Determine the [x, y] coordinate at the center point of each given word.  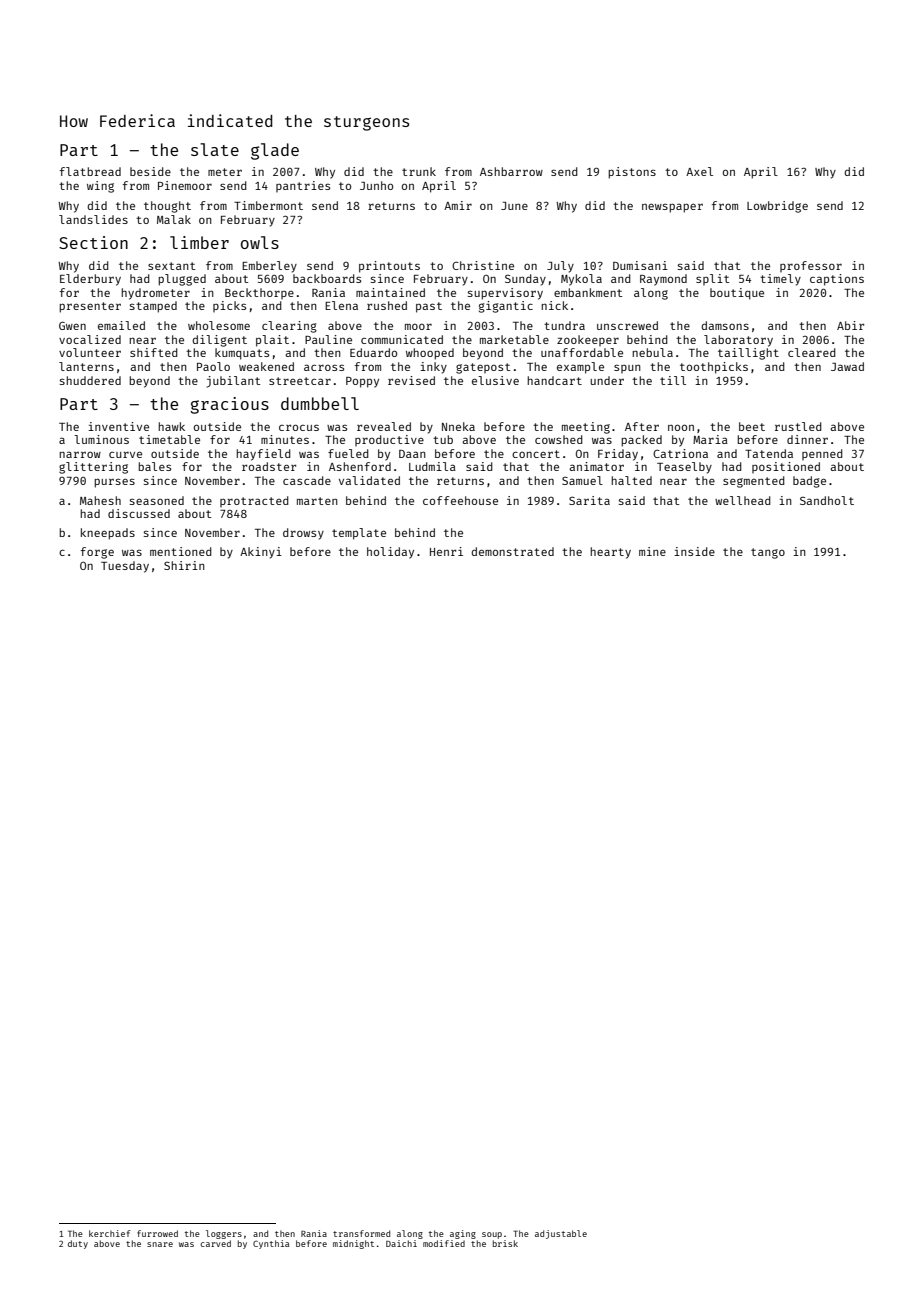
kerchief [110, 1233]
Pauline [328, 339]
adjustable [561, 1234]
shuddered [90, 380]
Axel [699, 171]
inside [694, 551]
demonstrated [512, 551]
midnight [353, 1244]
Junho [376, 185]
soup [492, 1235]
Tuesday [125, 567]
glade [275, 151]
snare [160, 1244]
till [673, 380]
